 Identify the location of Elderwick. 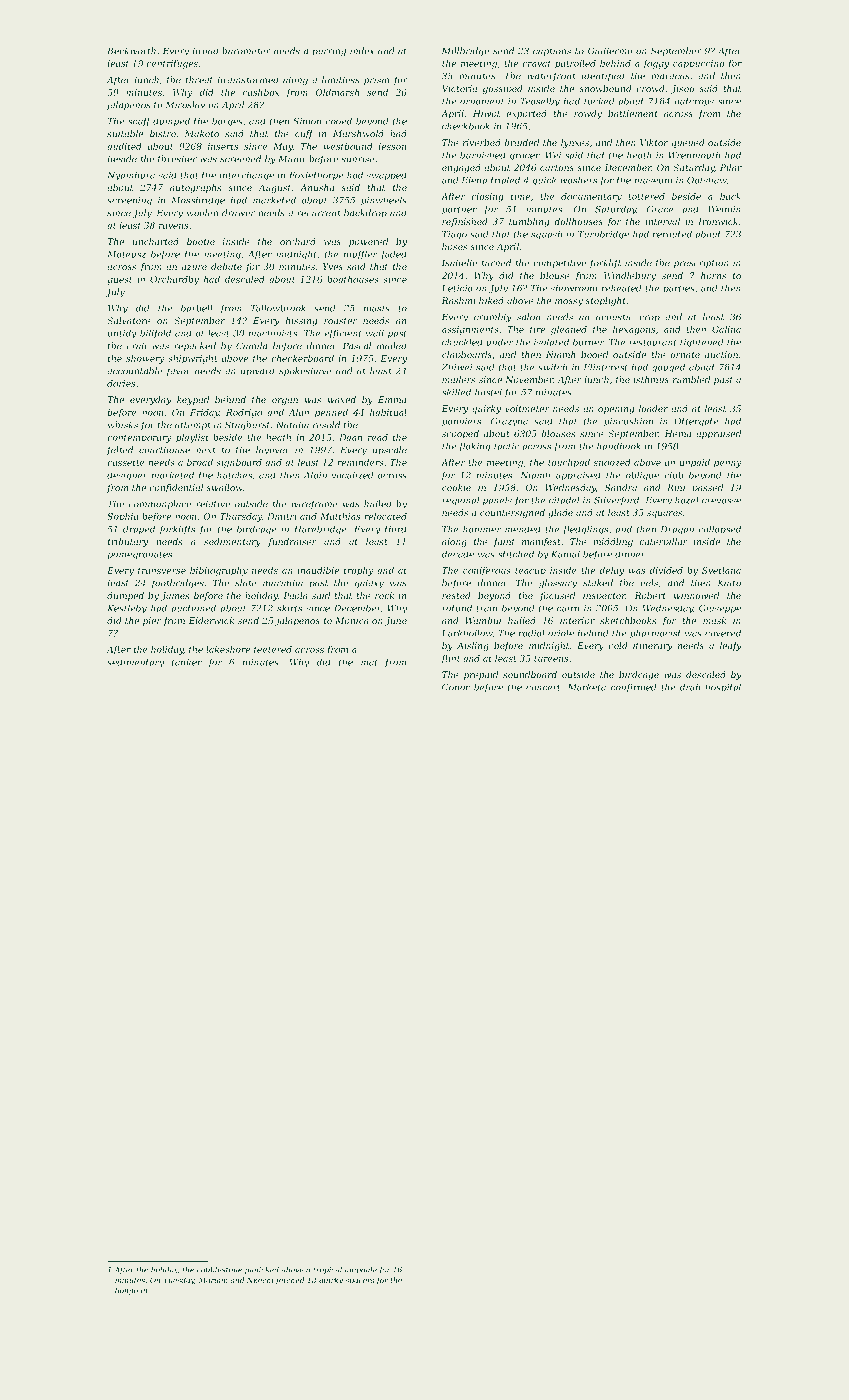
(211, 620).
